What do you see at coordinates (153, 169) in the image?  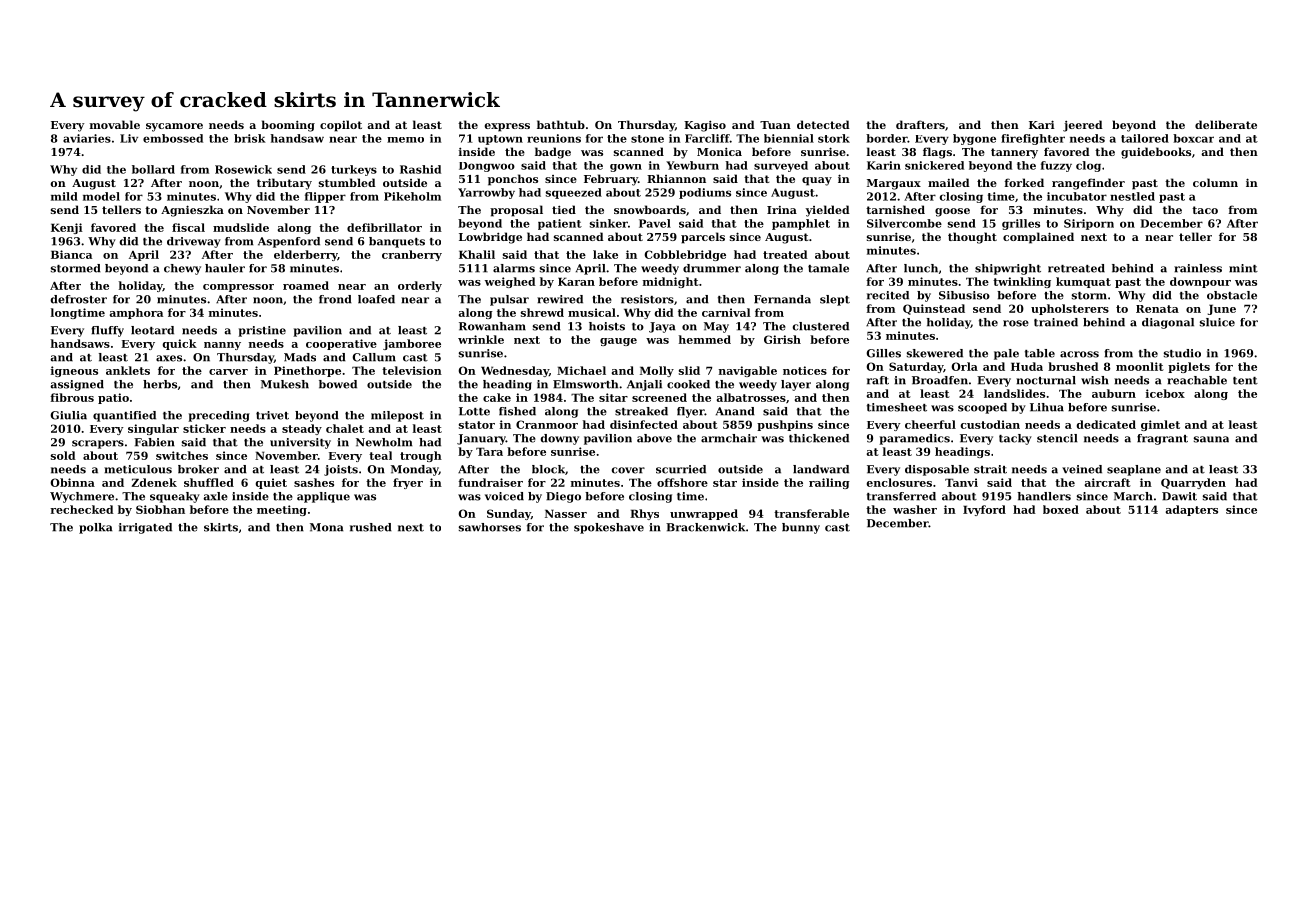 I see `bollard` at bounding box center [153, 169].
